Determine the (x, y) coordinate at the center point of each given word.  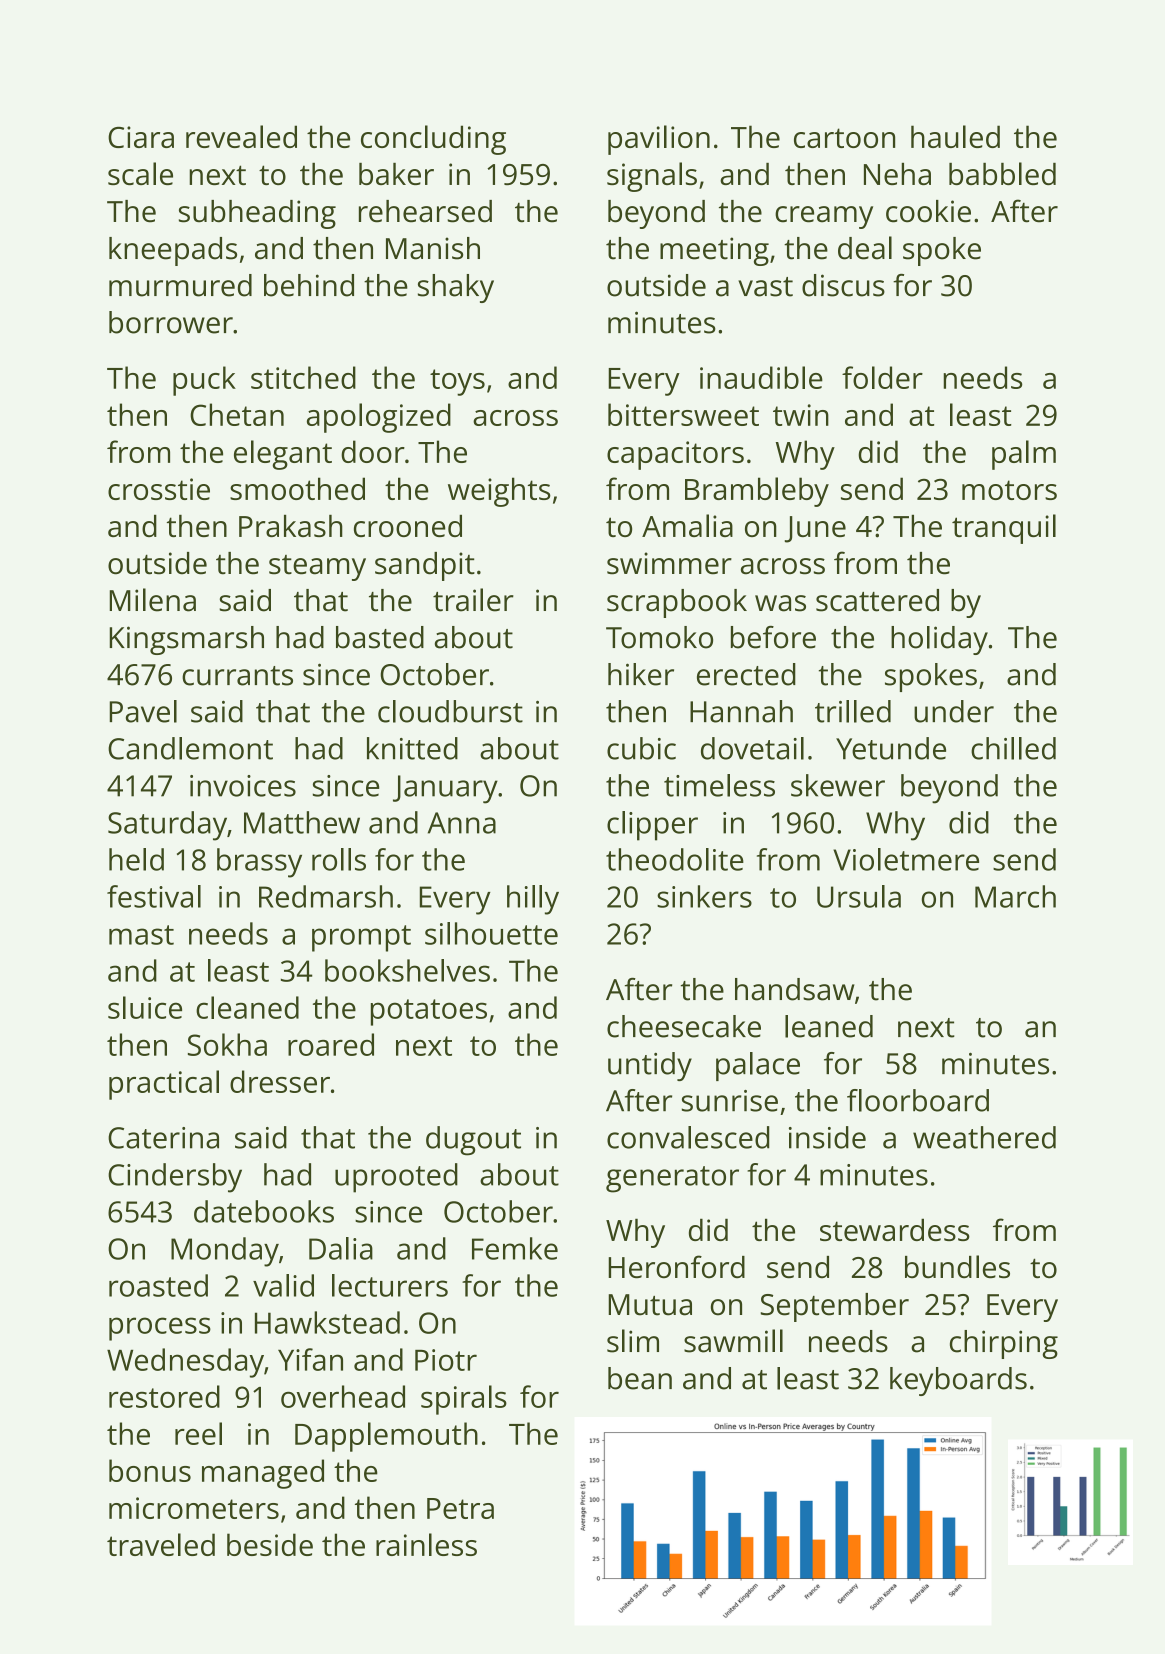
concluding (433, 140)
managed (263, 1474)
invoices (243, 786)
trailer (473, 600)
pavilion (659, 140)
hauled (955, 136)
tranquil (1004, 529)
